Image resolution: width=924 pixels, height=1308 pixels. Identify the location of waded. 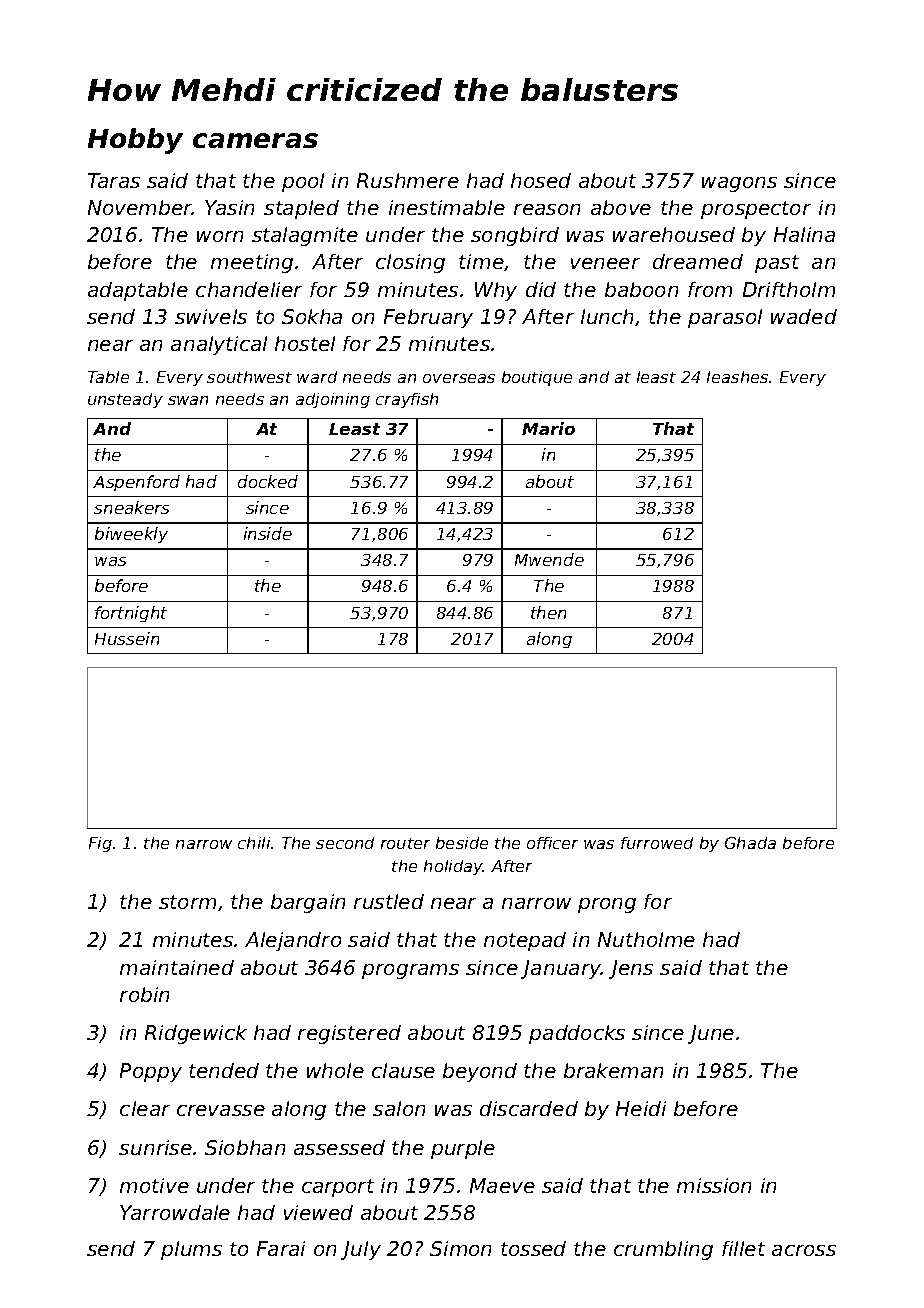
(804, 316).
